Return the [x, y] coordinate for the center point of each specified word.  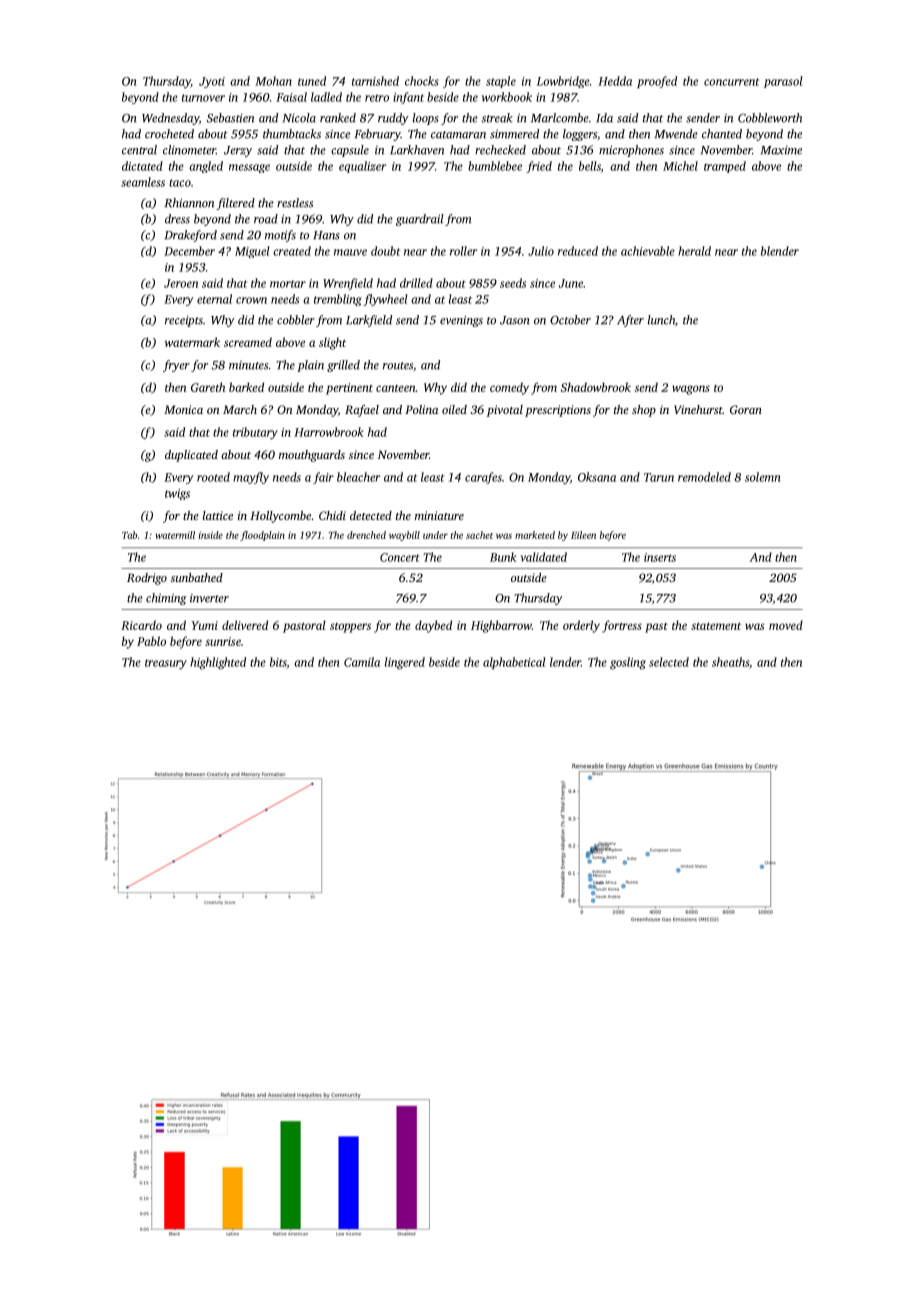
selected [669, 662]
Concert [400, 557]
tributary [255, 433]
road [266, 219]
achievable [648, 251]
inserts [660, 557]
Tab [129, 535]
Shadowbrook [596, 387]
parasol [783, 82]
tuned [312, 81]
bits [278, 663]
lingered [405, 663]
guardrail [420, 220]
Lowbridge [563, 82]
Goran [746, 409]
